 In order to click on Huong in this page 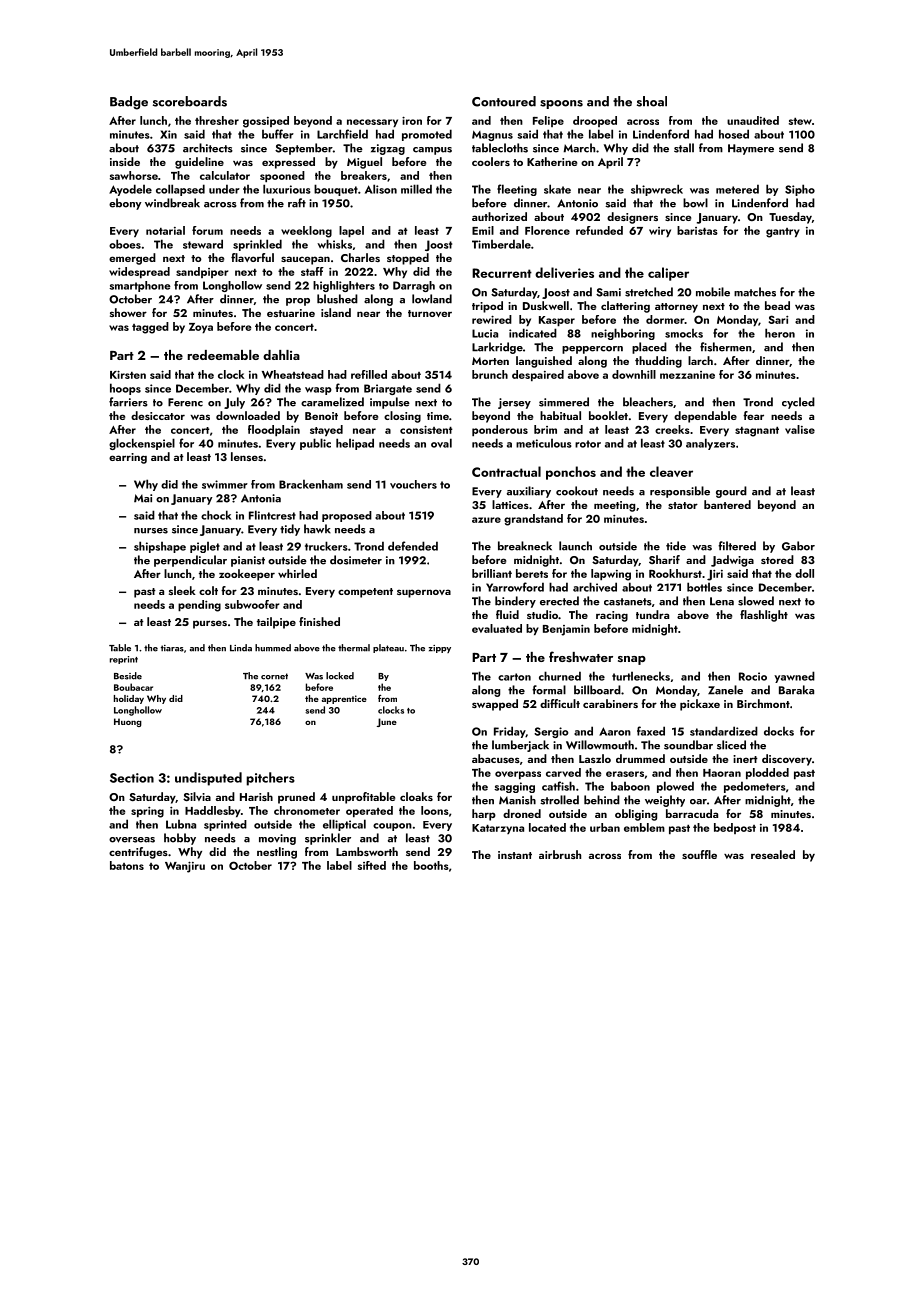, I will do `click(128, 722)`.
